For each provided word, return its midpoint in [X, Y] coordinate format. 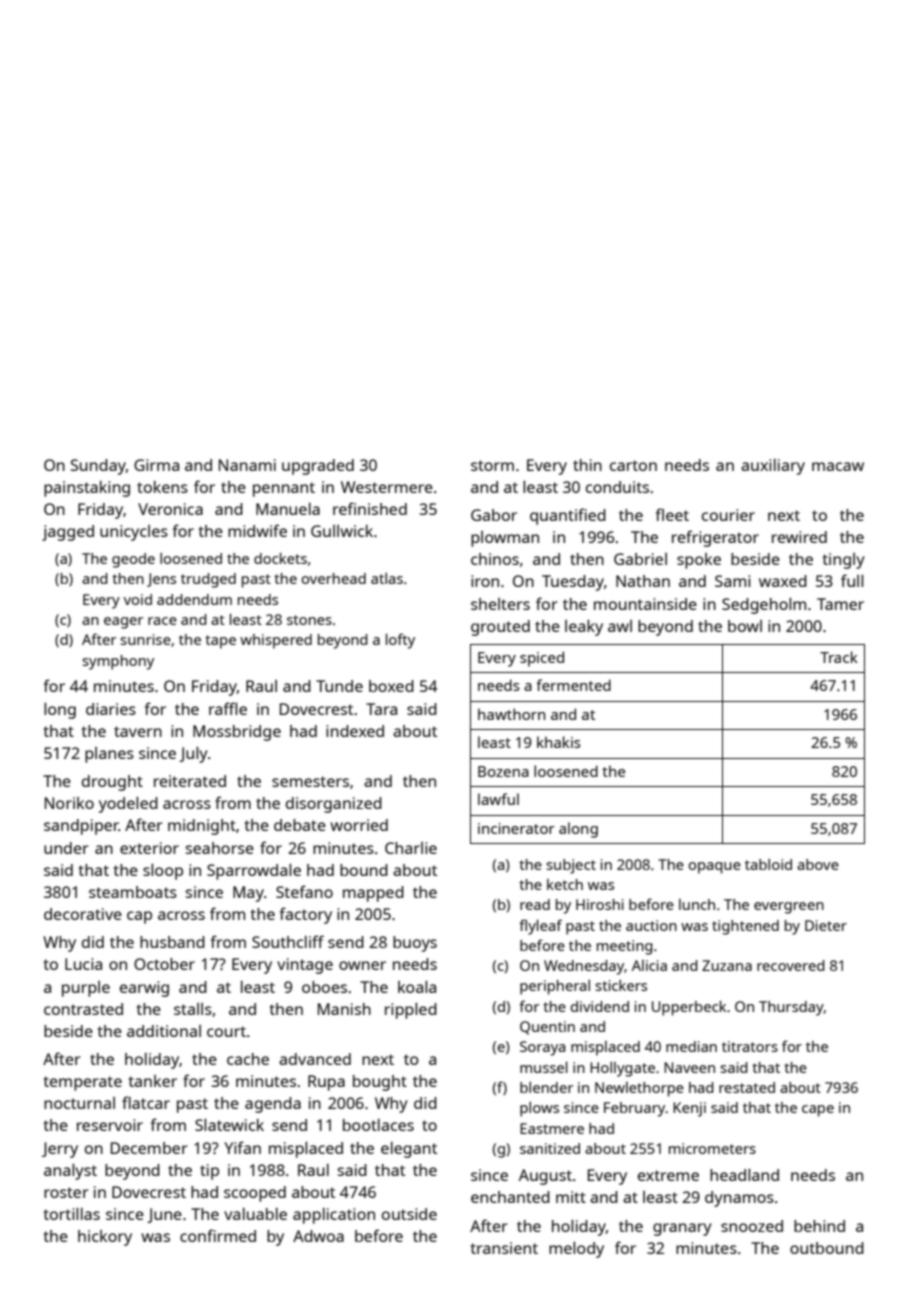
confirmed [218, 1235]
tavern [138, 731]
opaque [714, 868]
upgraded [318, 467]
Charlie [411, 848]
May [248, 894]
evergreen [789, 908]
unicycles [134, 533]
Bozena [503, 771]
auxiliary [773, 467]
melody [576, 1250]
